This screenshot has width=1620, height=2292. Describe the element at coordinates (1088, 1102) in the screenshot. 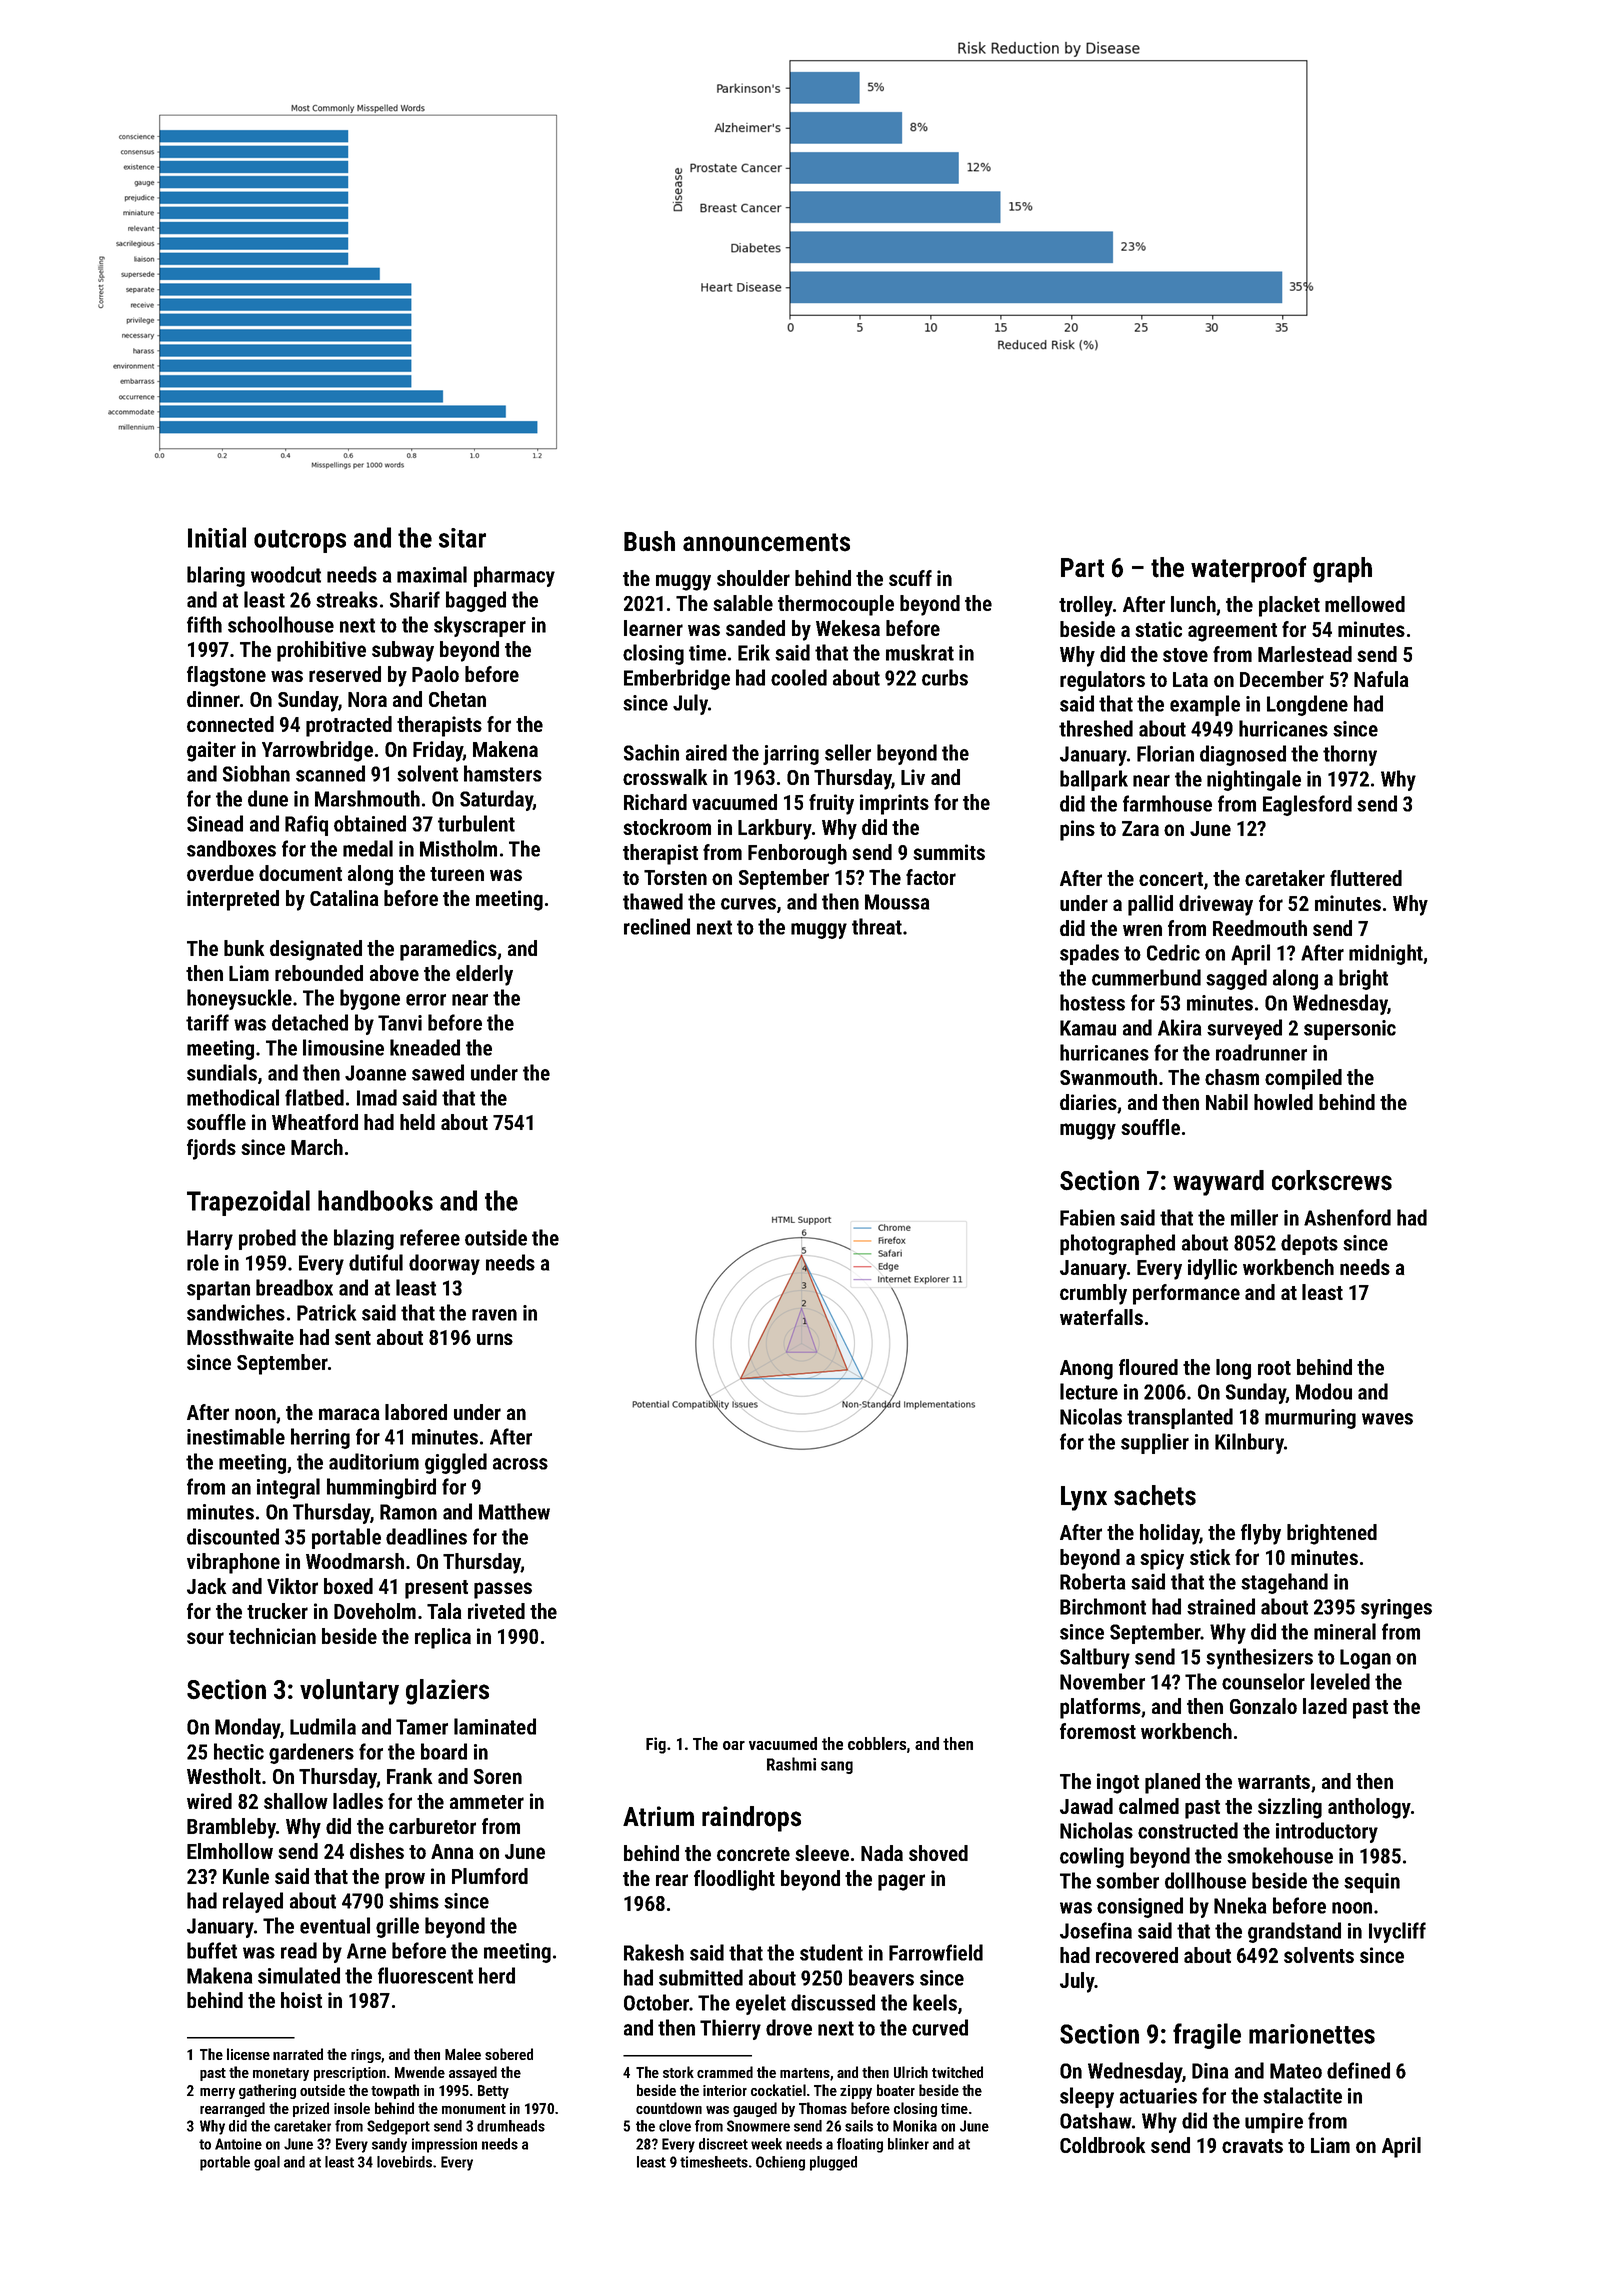

I see `diaries` at that location.
